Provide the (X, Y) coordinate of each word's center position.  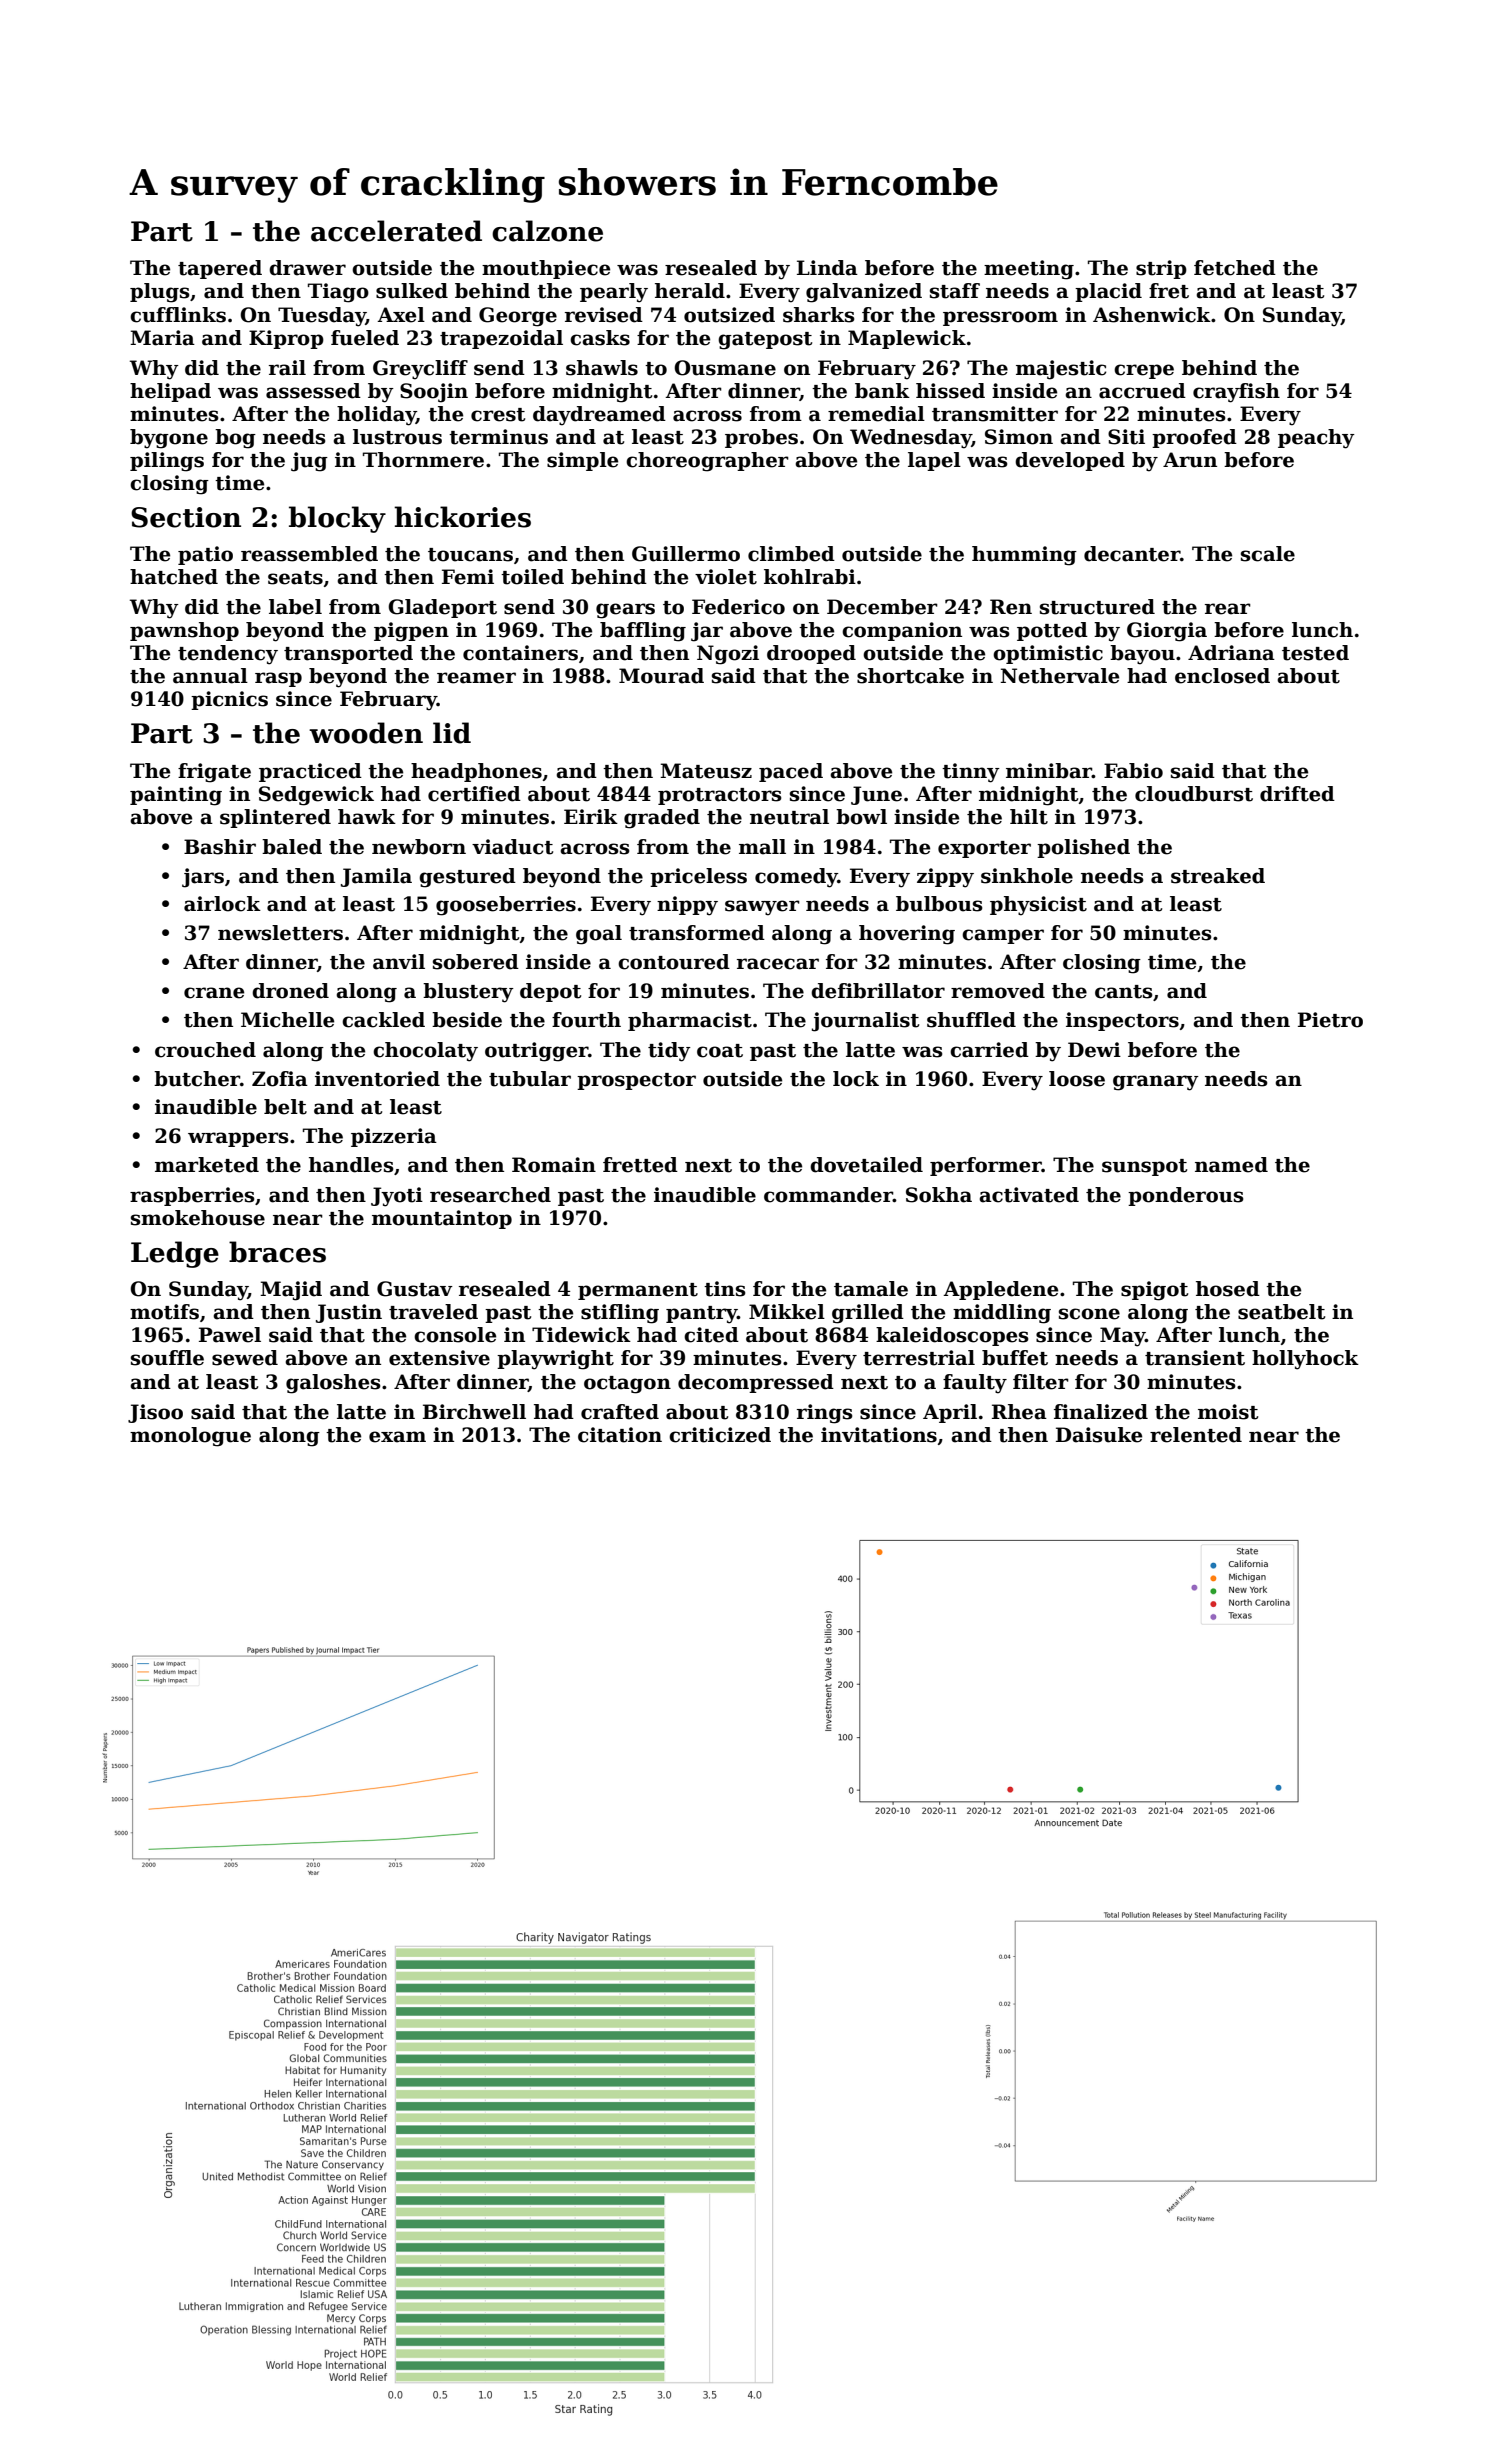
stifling (620, 1314)
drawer (307, 268)
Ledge (175, 1254)
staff (955, 291)
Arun (1190, 460)
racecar (778, 964)
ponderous (1186, 1196)
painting (176, 796)
